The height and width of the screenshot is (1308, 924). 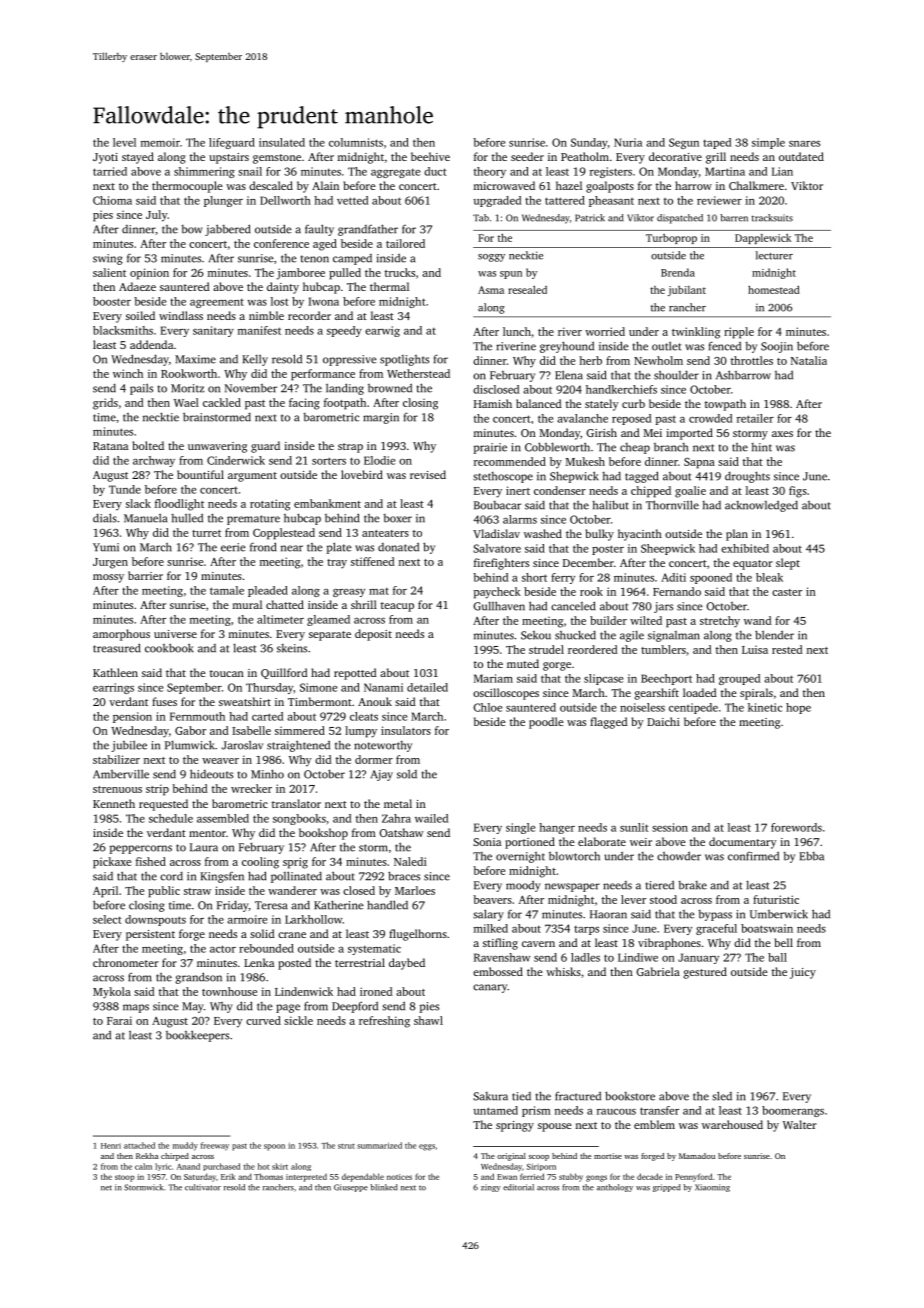 What do you see at coordinates (496, 1110) in the screenshot?
I see `untamed` at bounding box center [496, 1110].
